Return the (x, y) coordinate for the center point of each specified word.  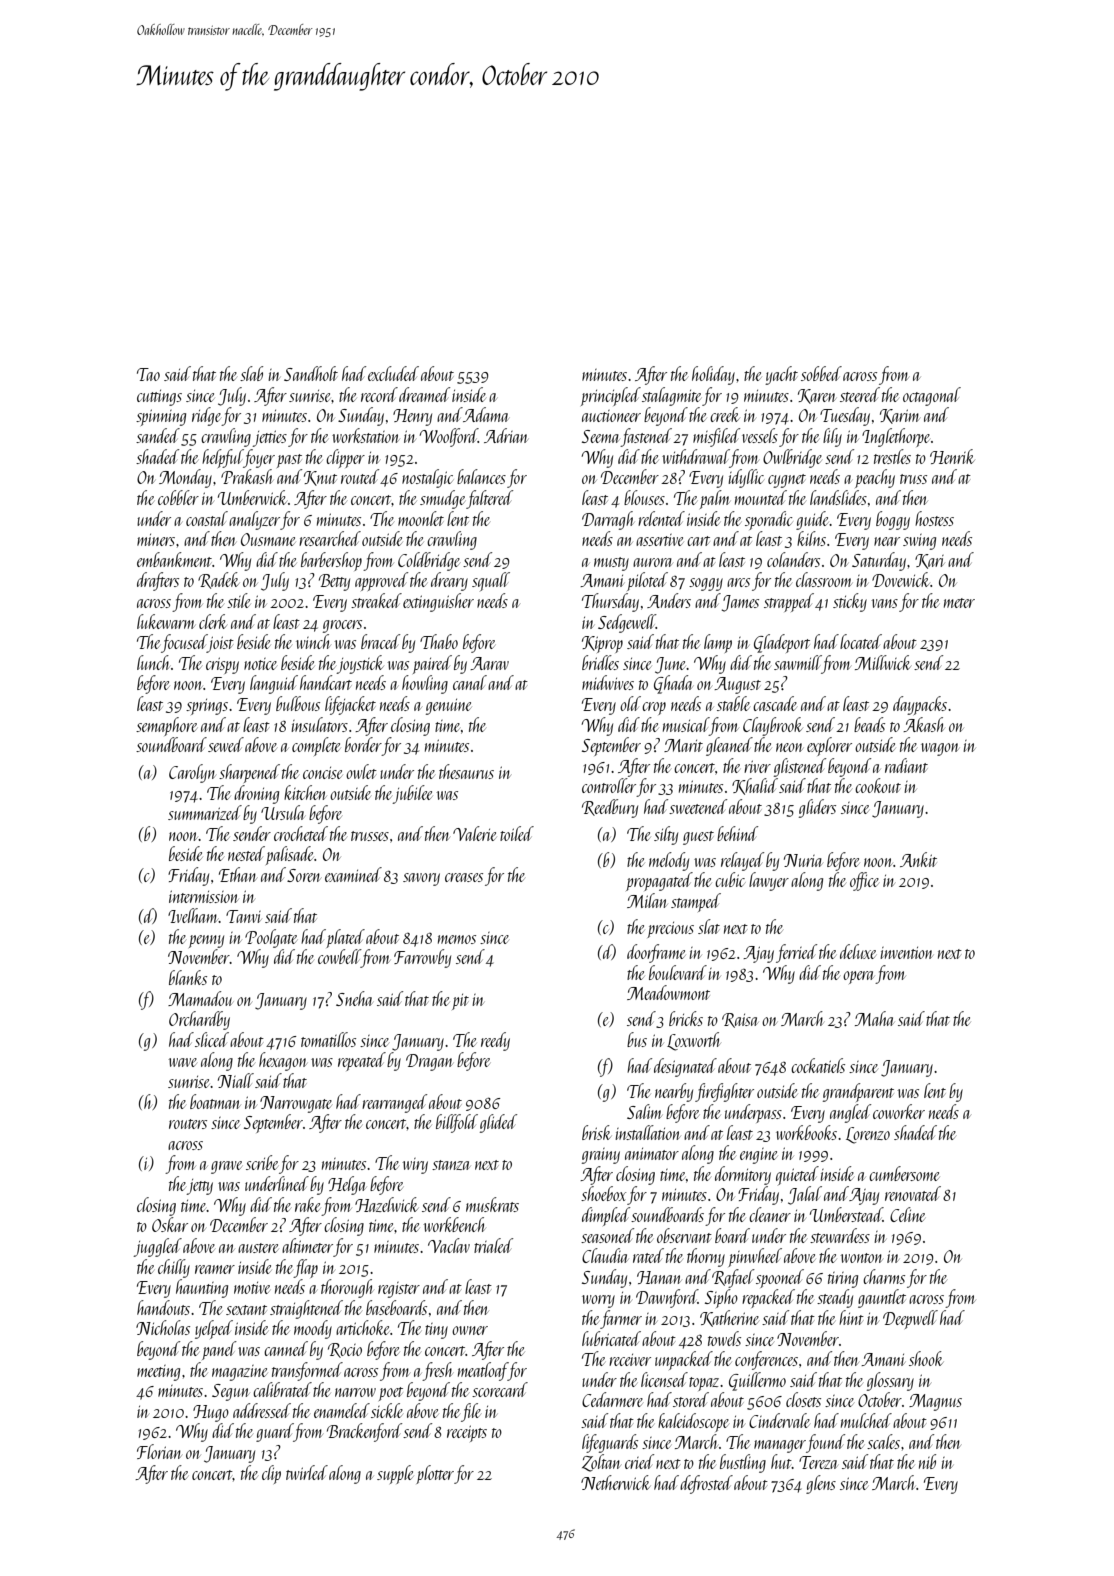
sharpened (249, 773)
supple (395, 1474)
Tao (148, 374)
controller (609, 785)
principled (611, 396)
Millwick (883, 662)
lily (832, 437)
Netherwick (615, 1482)
